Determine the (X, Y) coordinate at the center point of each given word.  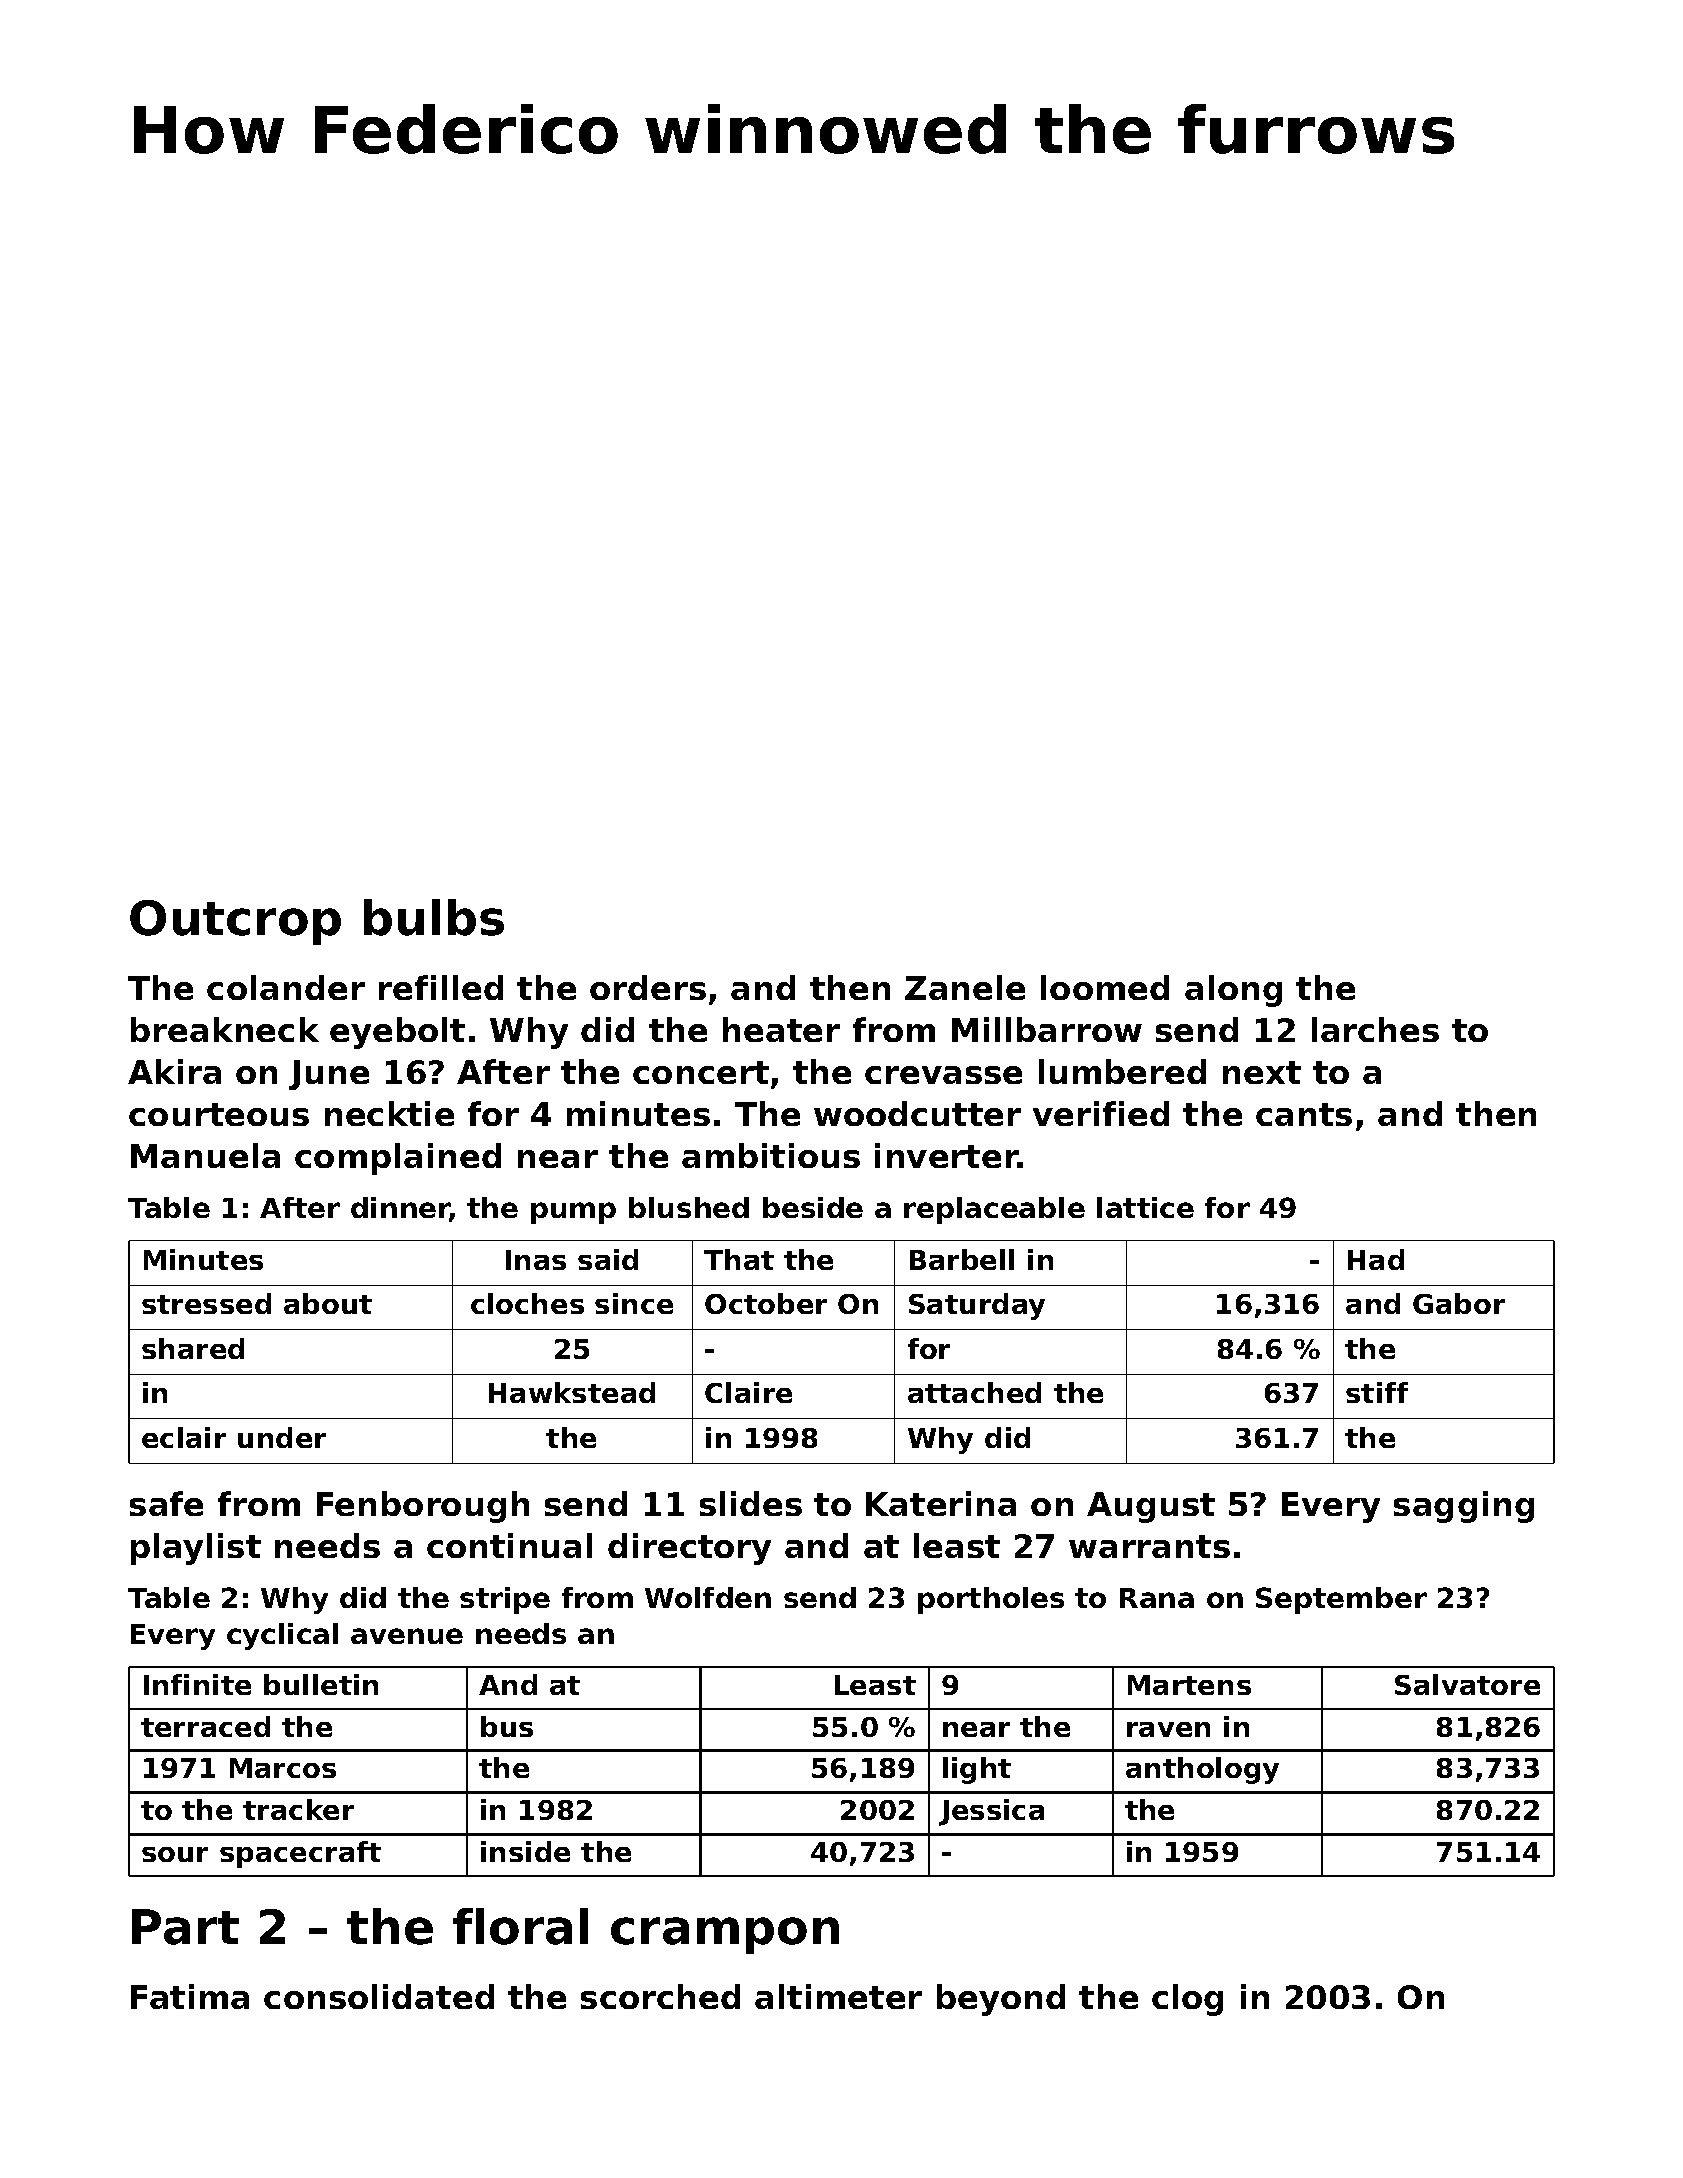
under (282, 1437)
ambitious (771, 1155)
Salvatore (1467, 1684)
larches (1375, 1029)
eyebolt (397, 1033)
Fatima (190, 1996)
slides (751, 1503)
